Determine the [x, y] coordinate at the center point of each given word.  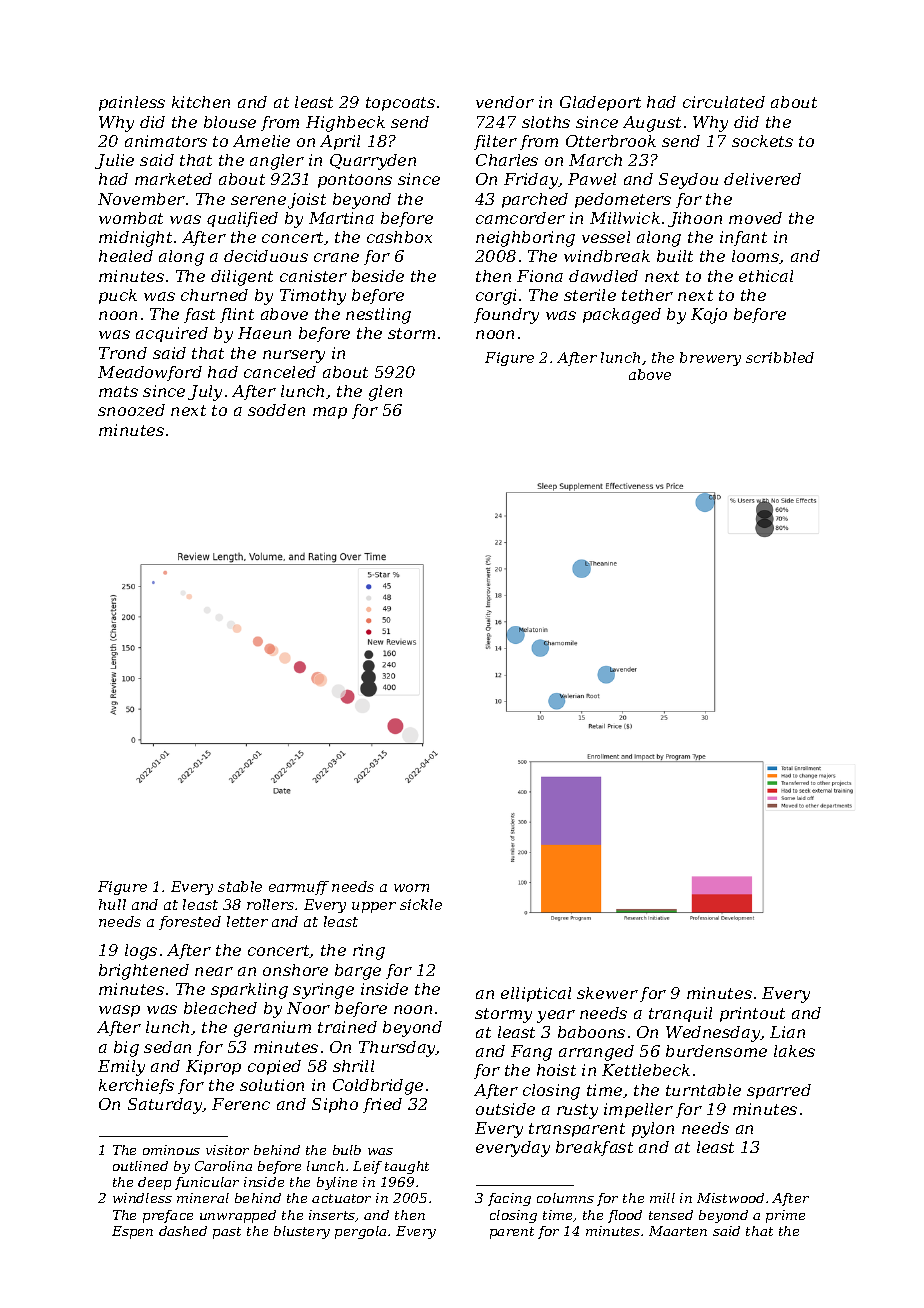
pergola [360, 1232]
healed [126, 256]
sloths [546, 122]
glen [385, 393]
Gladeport [600, 103]
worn [411, 888]
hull [112, 904]
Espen [132, 1232]
